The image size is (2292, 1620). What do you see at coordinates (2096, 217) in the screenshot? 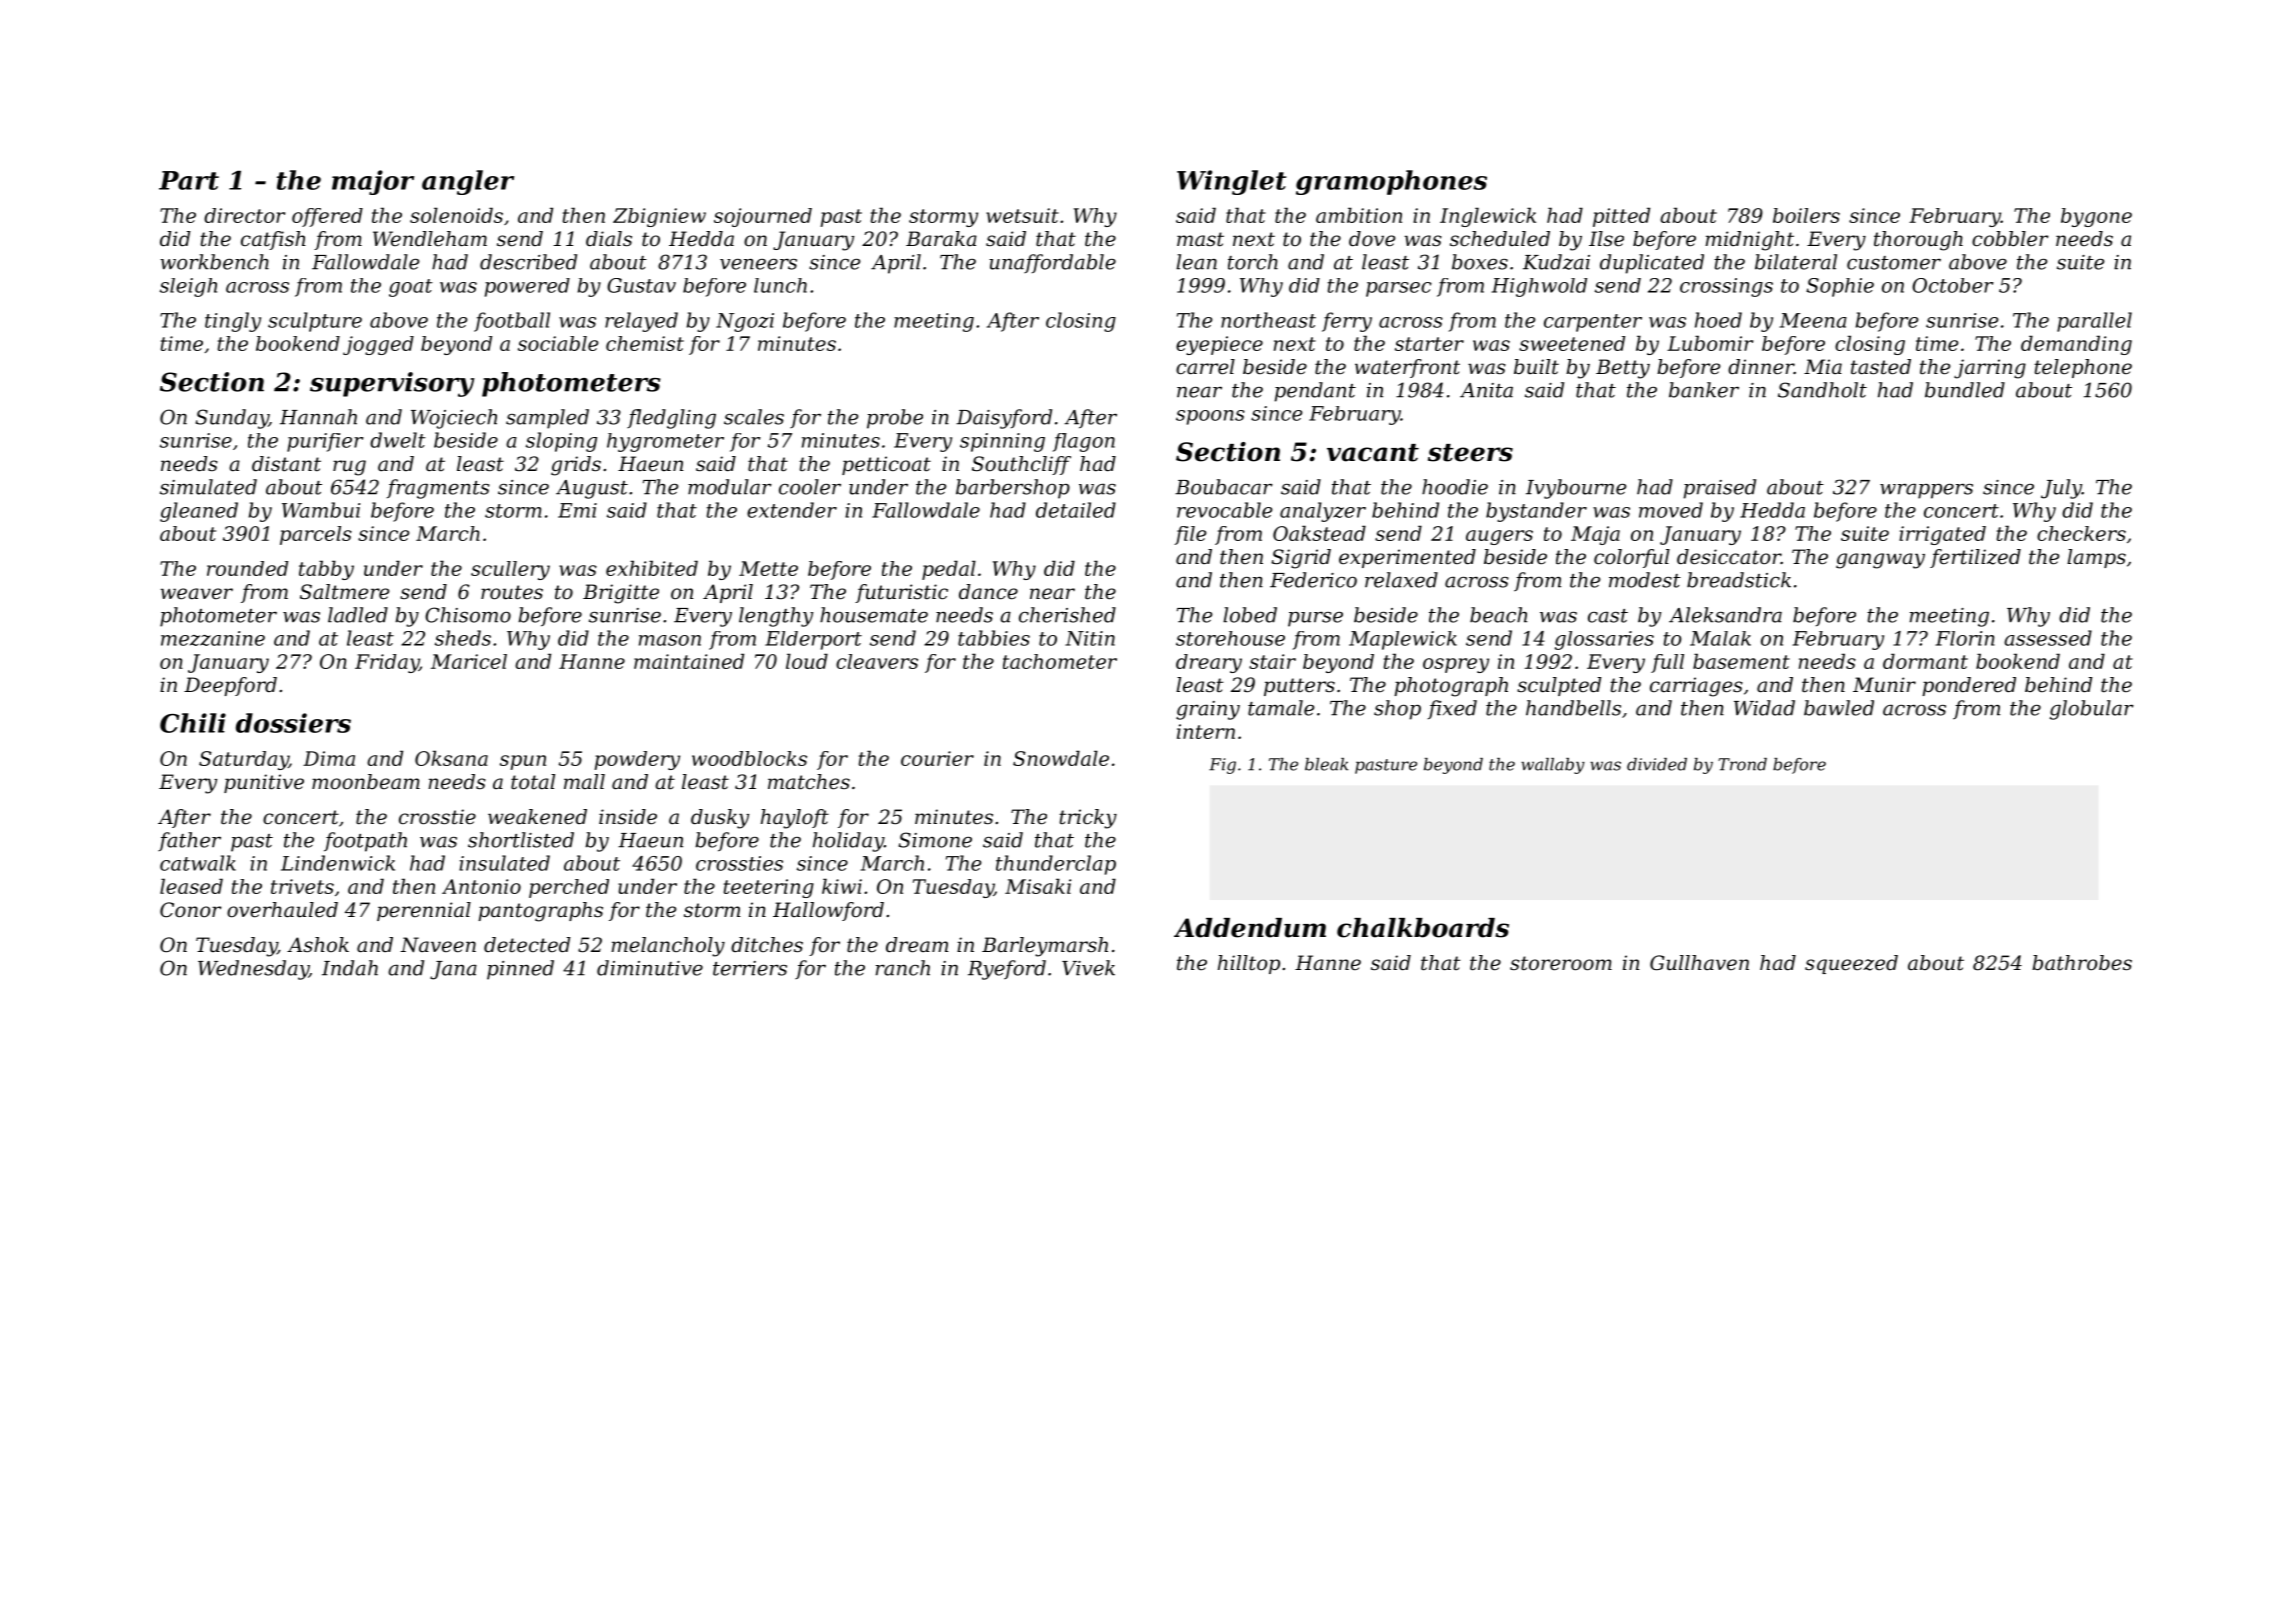
I see `bygone` at bounding box center [2096, 217].
